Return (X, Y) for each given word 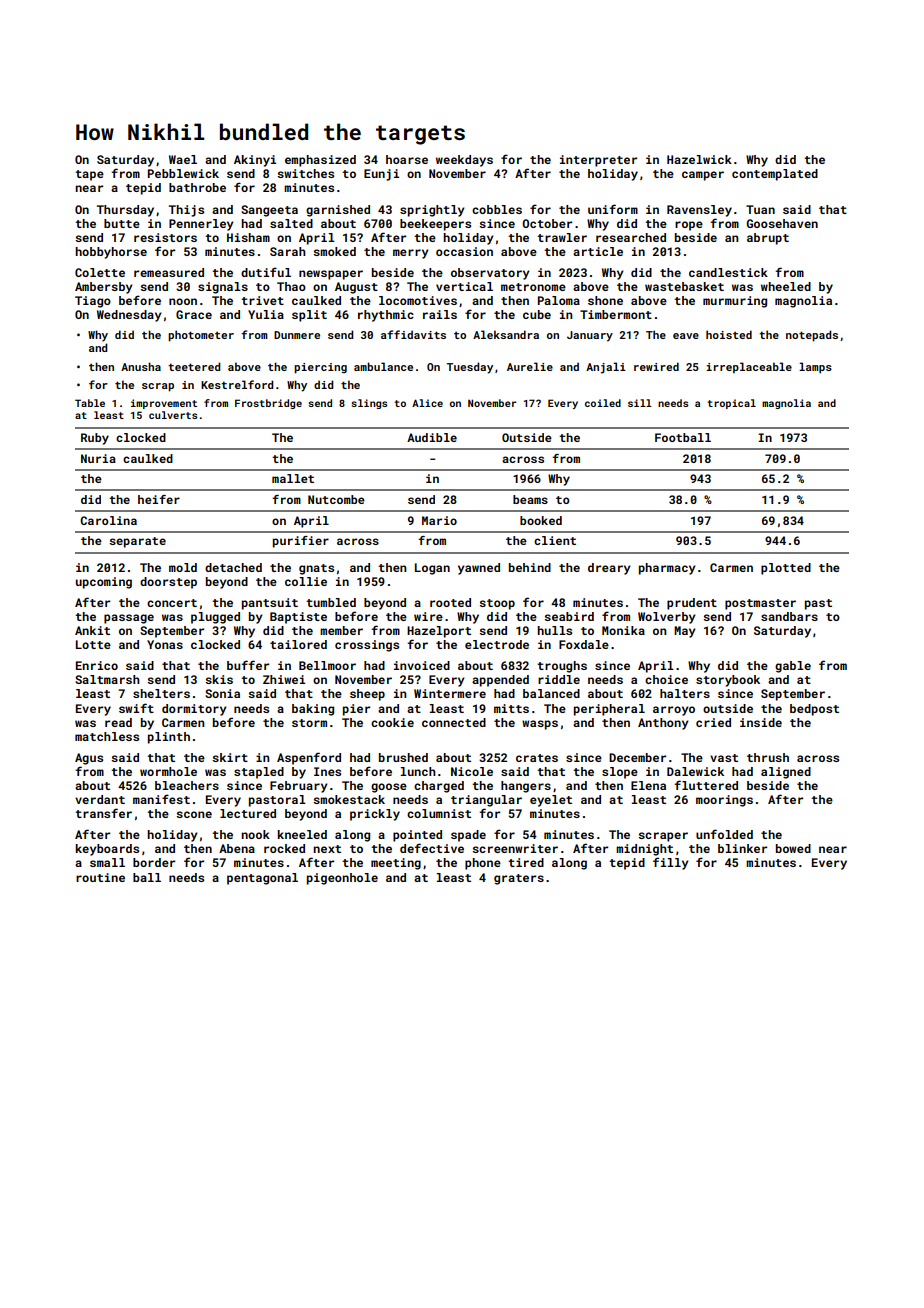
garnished (338, 211)
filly (671, 863)
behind (530, 567)
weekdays (464, 161)
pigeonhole (342, 879)
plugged (215, 618)
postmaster (760, 604)
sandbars (789, 616)
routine (100, 877)
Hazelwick (699, 159)
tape (89, 175)
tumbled (331, 602)
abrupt (768, 239)
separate (137, 542)
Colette (100, 272)
